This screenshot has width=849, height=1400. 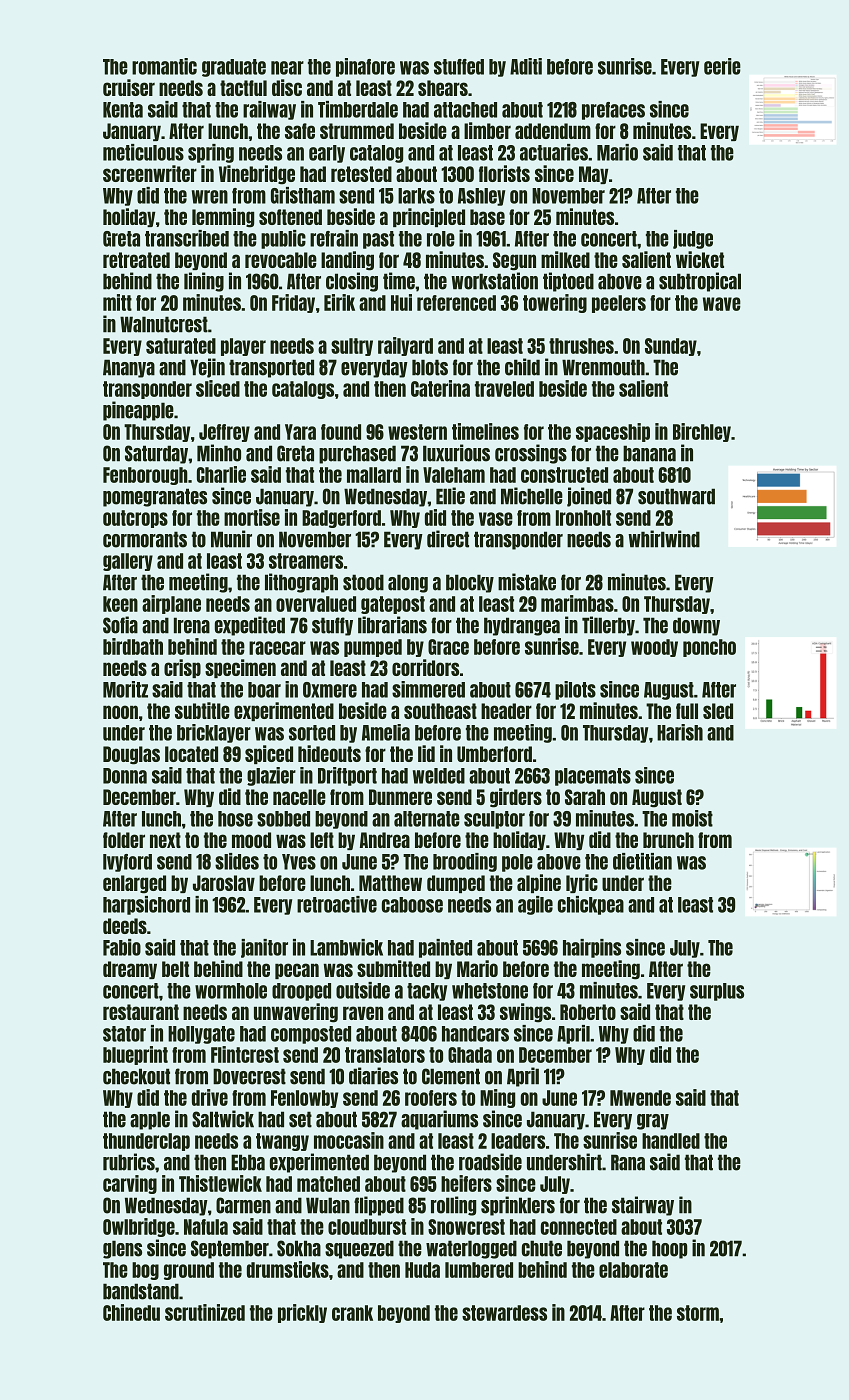 I want to click on Yves, so click(x=299, y=862).
